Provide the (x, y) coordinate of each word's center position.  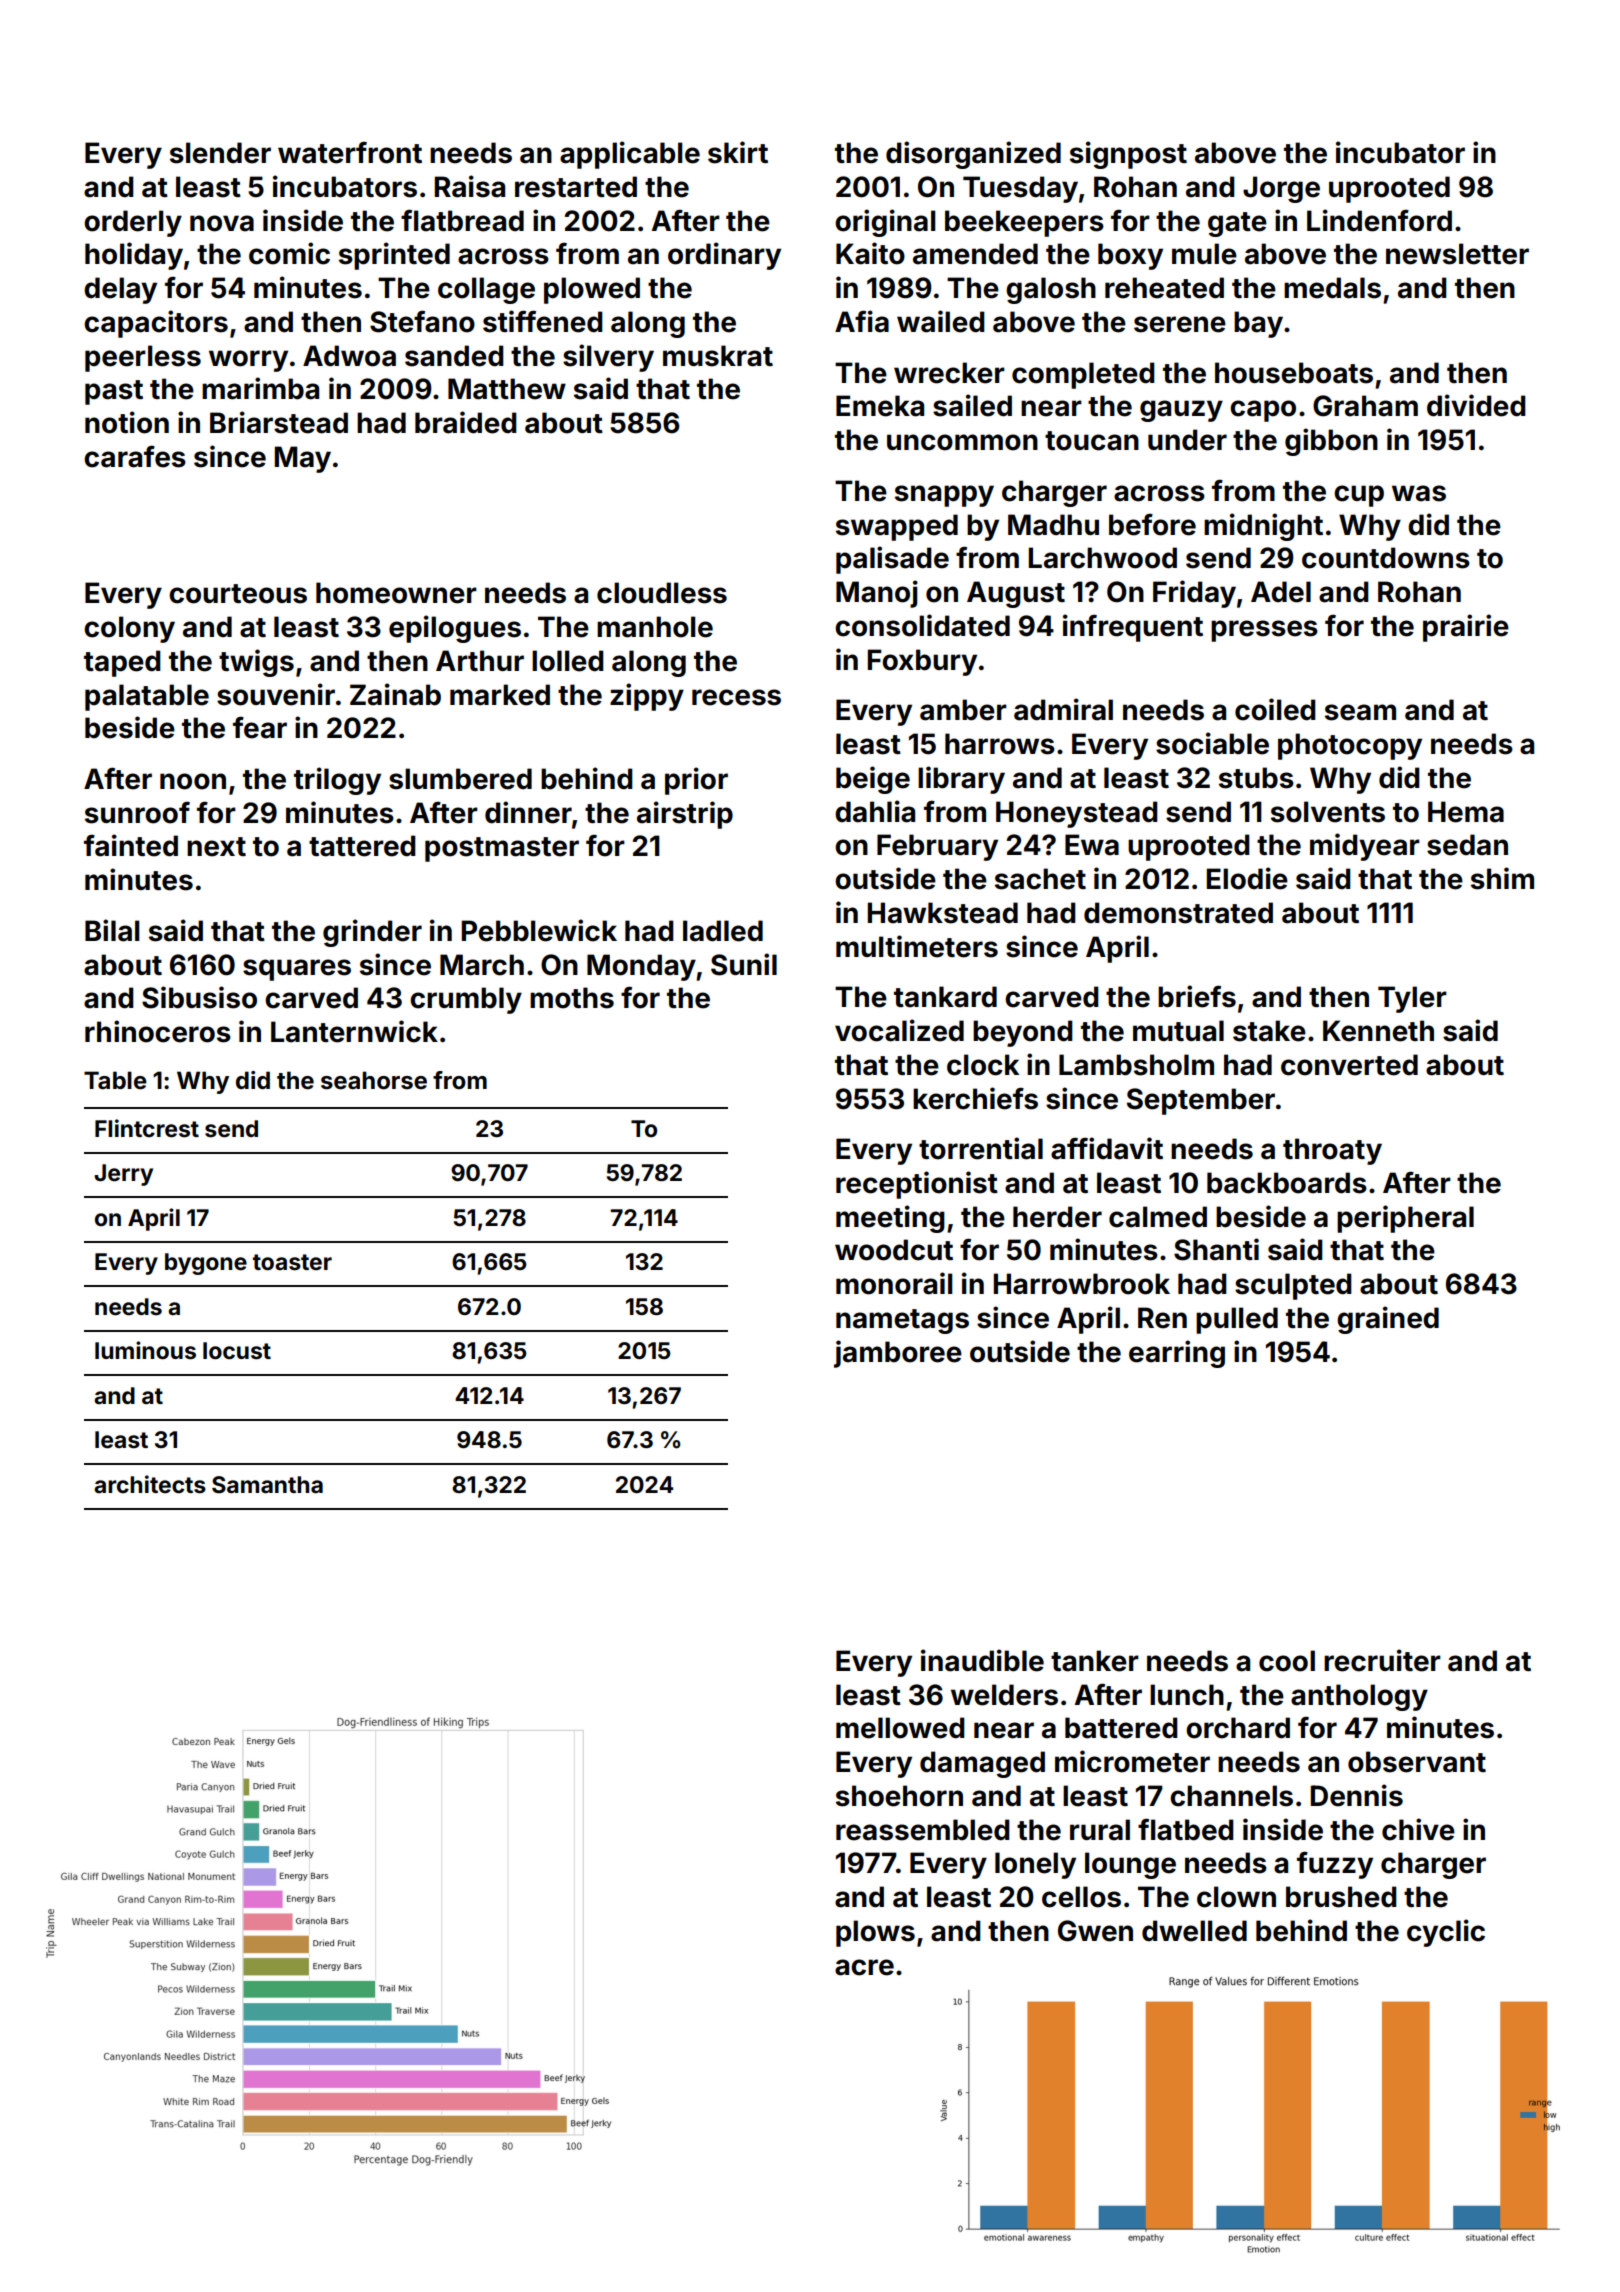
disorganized (973, 155)
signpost (1128, 155)
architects (150, 1484)
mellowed (900, 1728)
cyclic (1446, 1933)
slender (220, 153)
